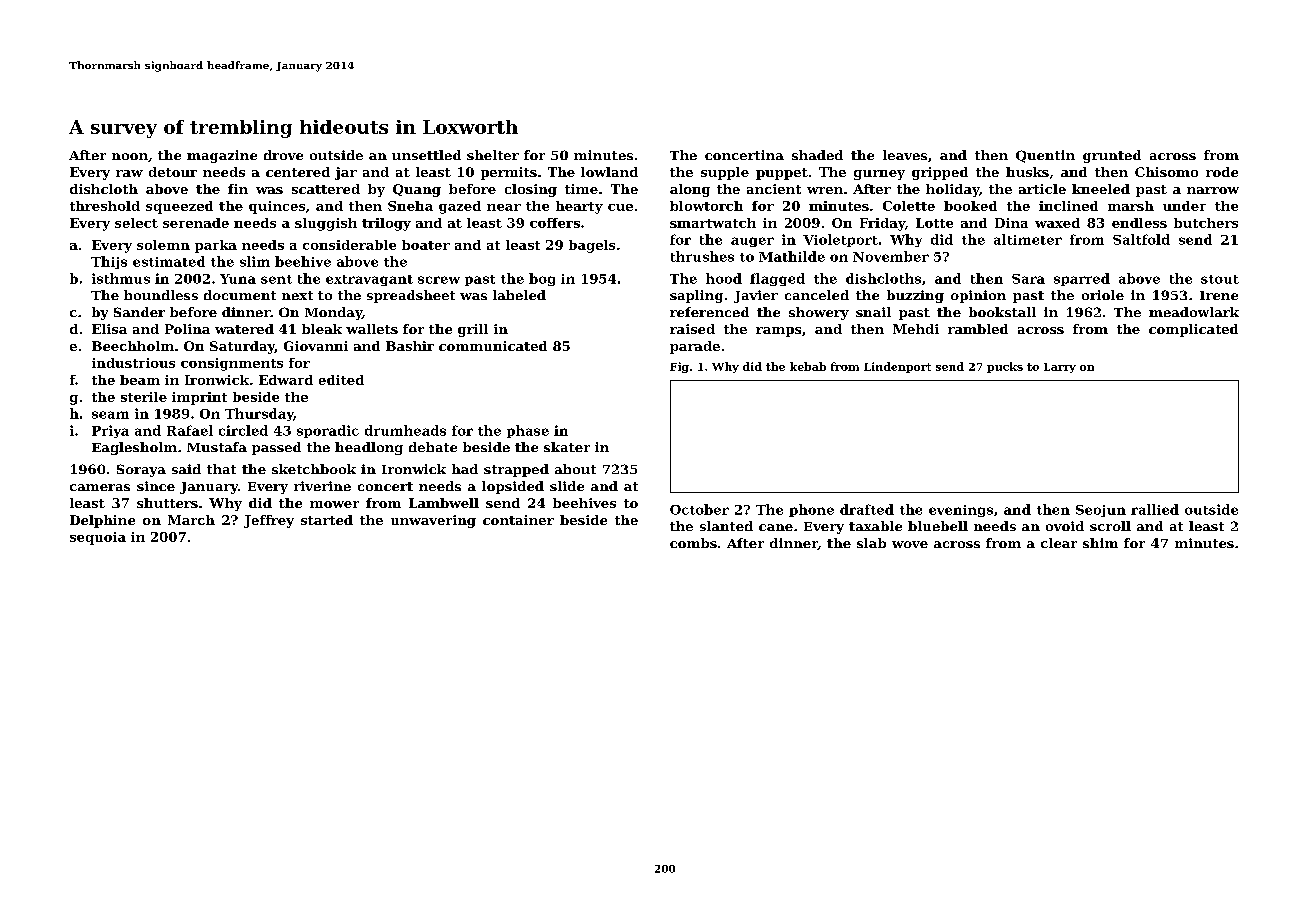  I want to click on grunted, so click(1112, 156).
